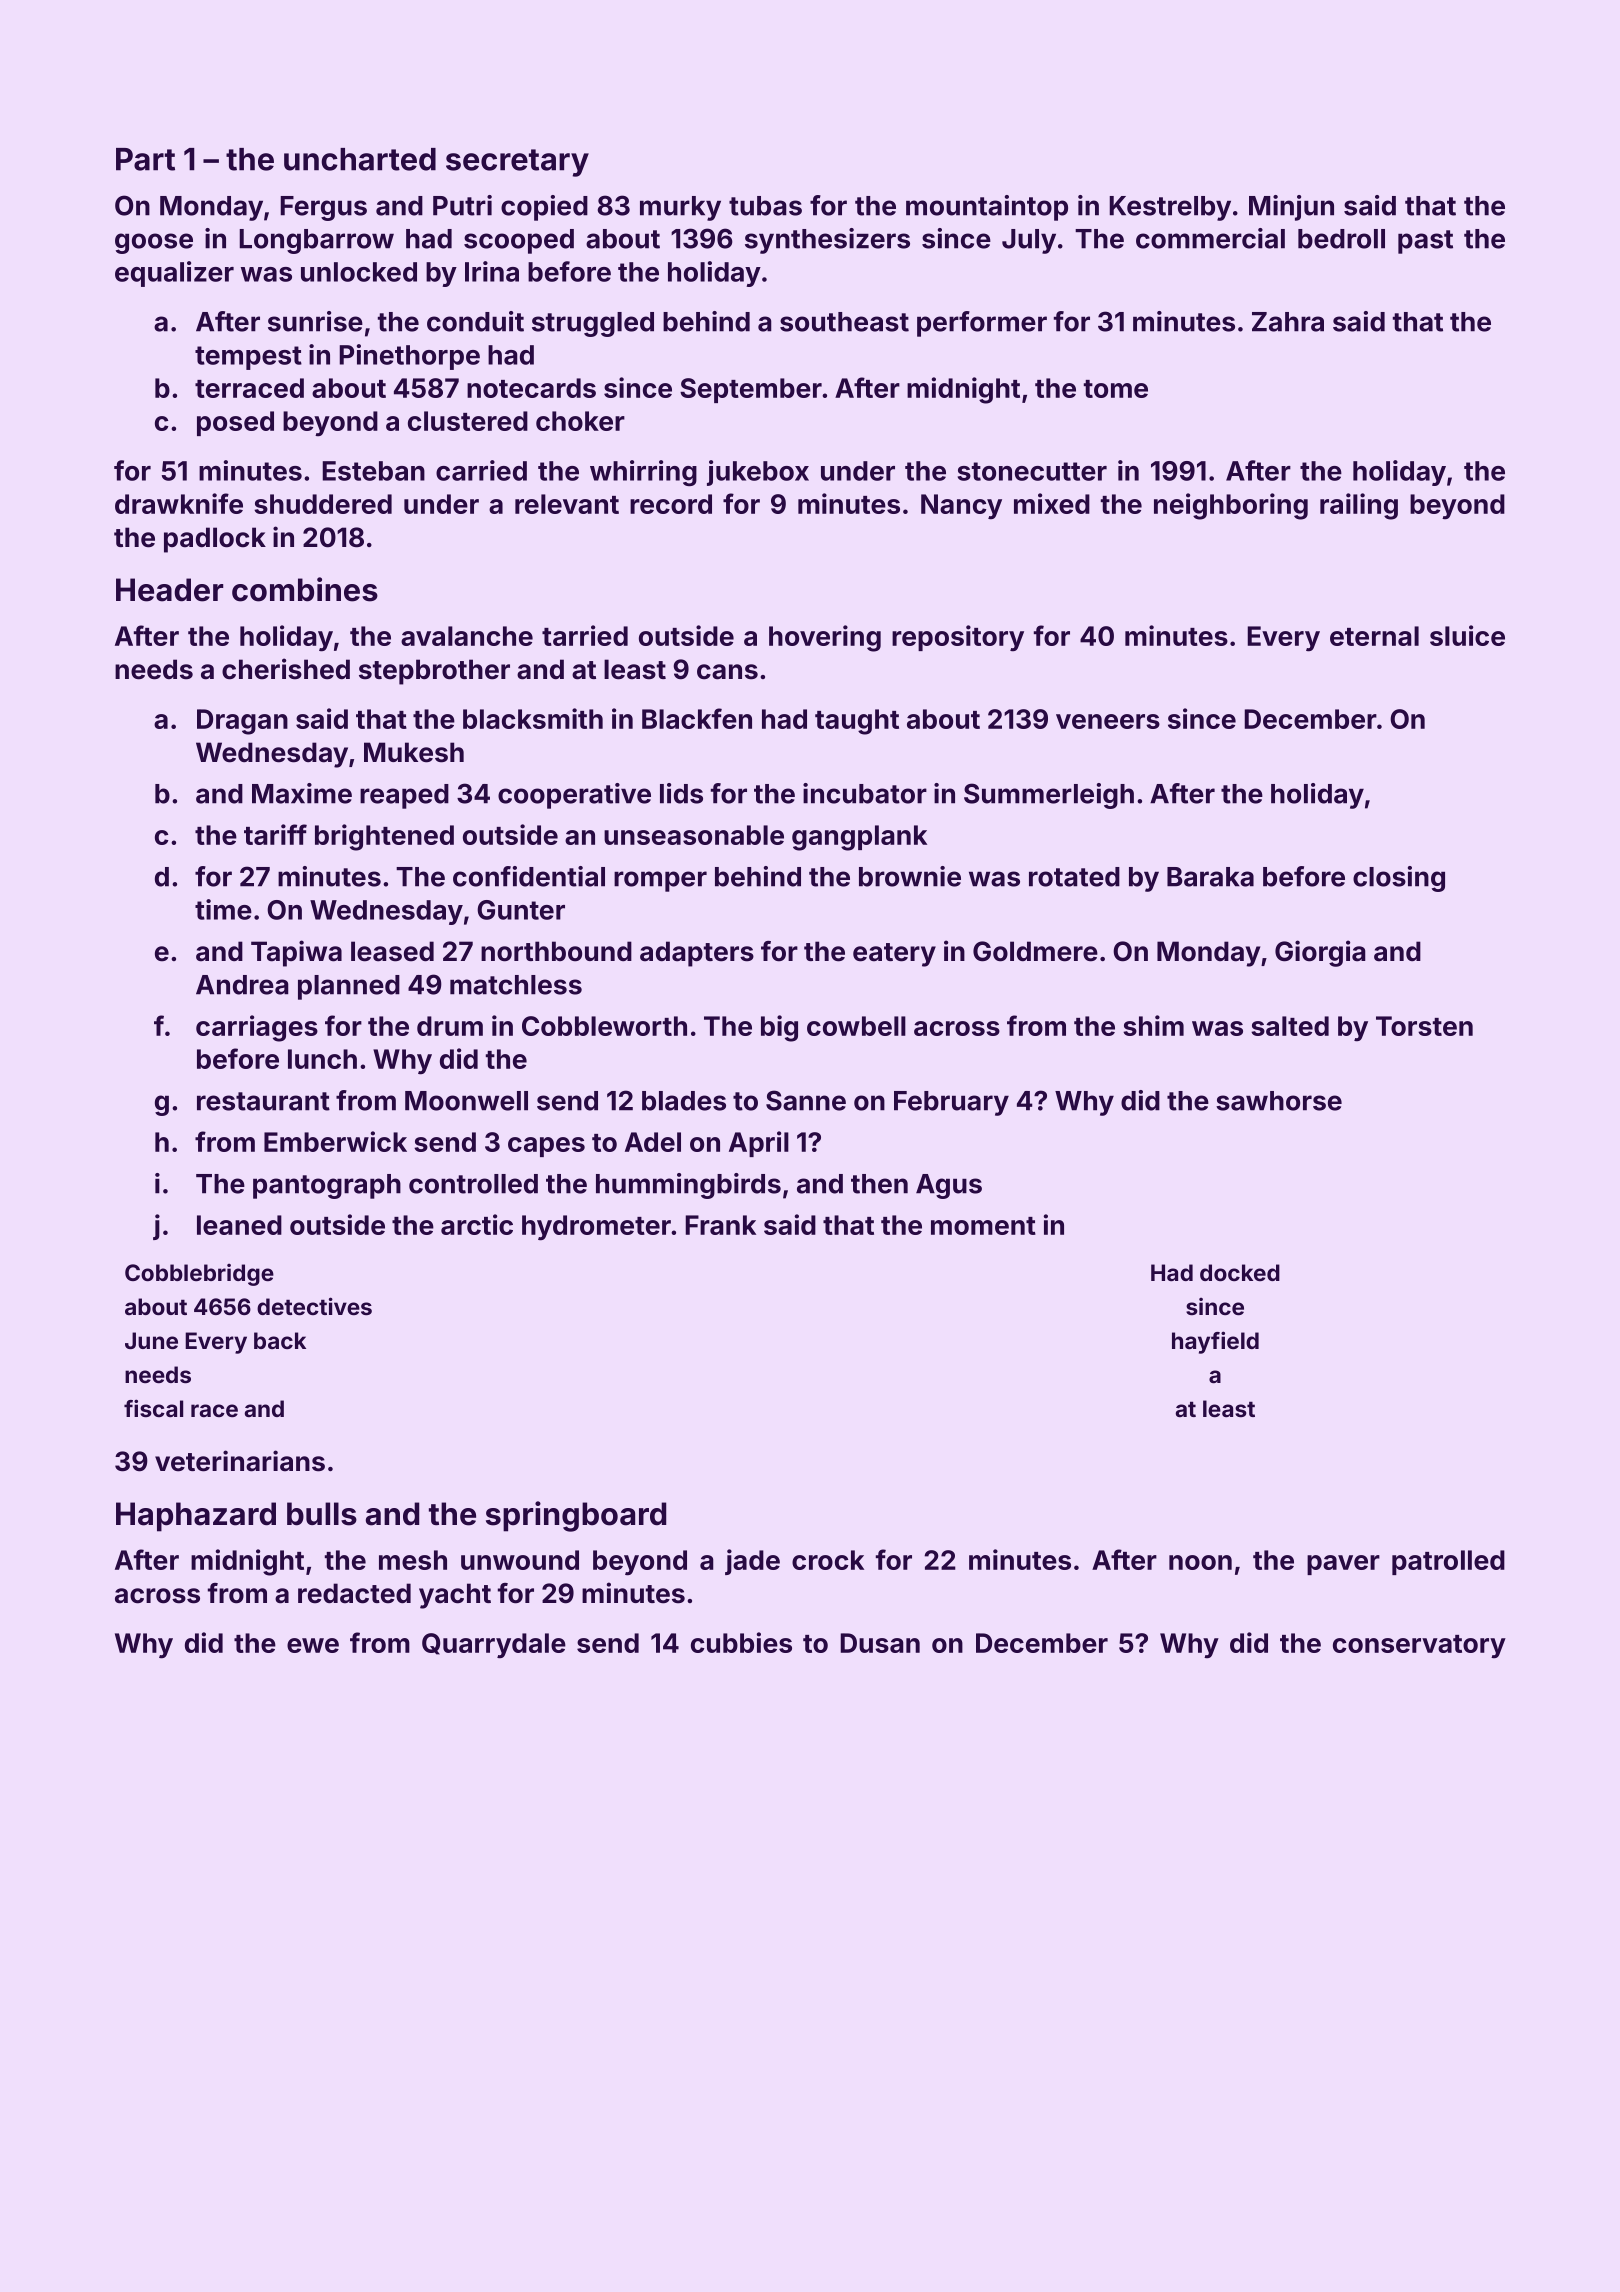 This image has width=1620, height=2292. What do you see at coordinates (765, 206) in the image?
I see `tubas` at bounding box center [765, 206].
